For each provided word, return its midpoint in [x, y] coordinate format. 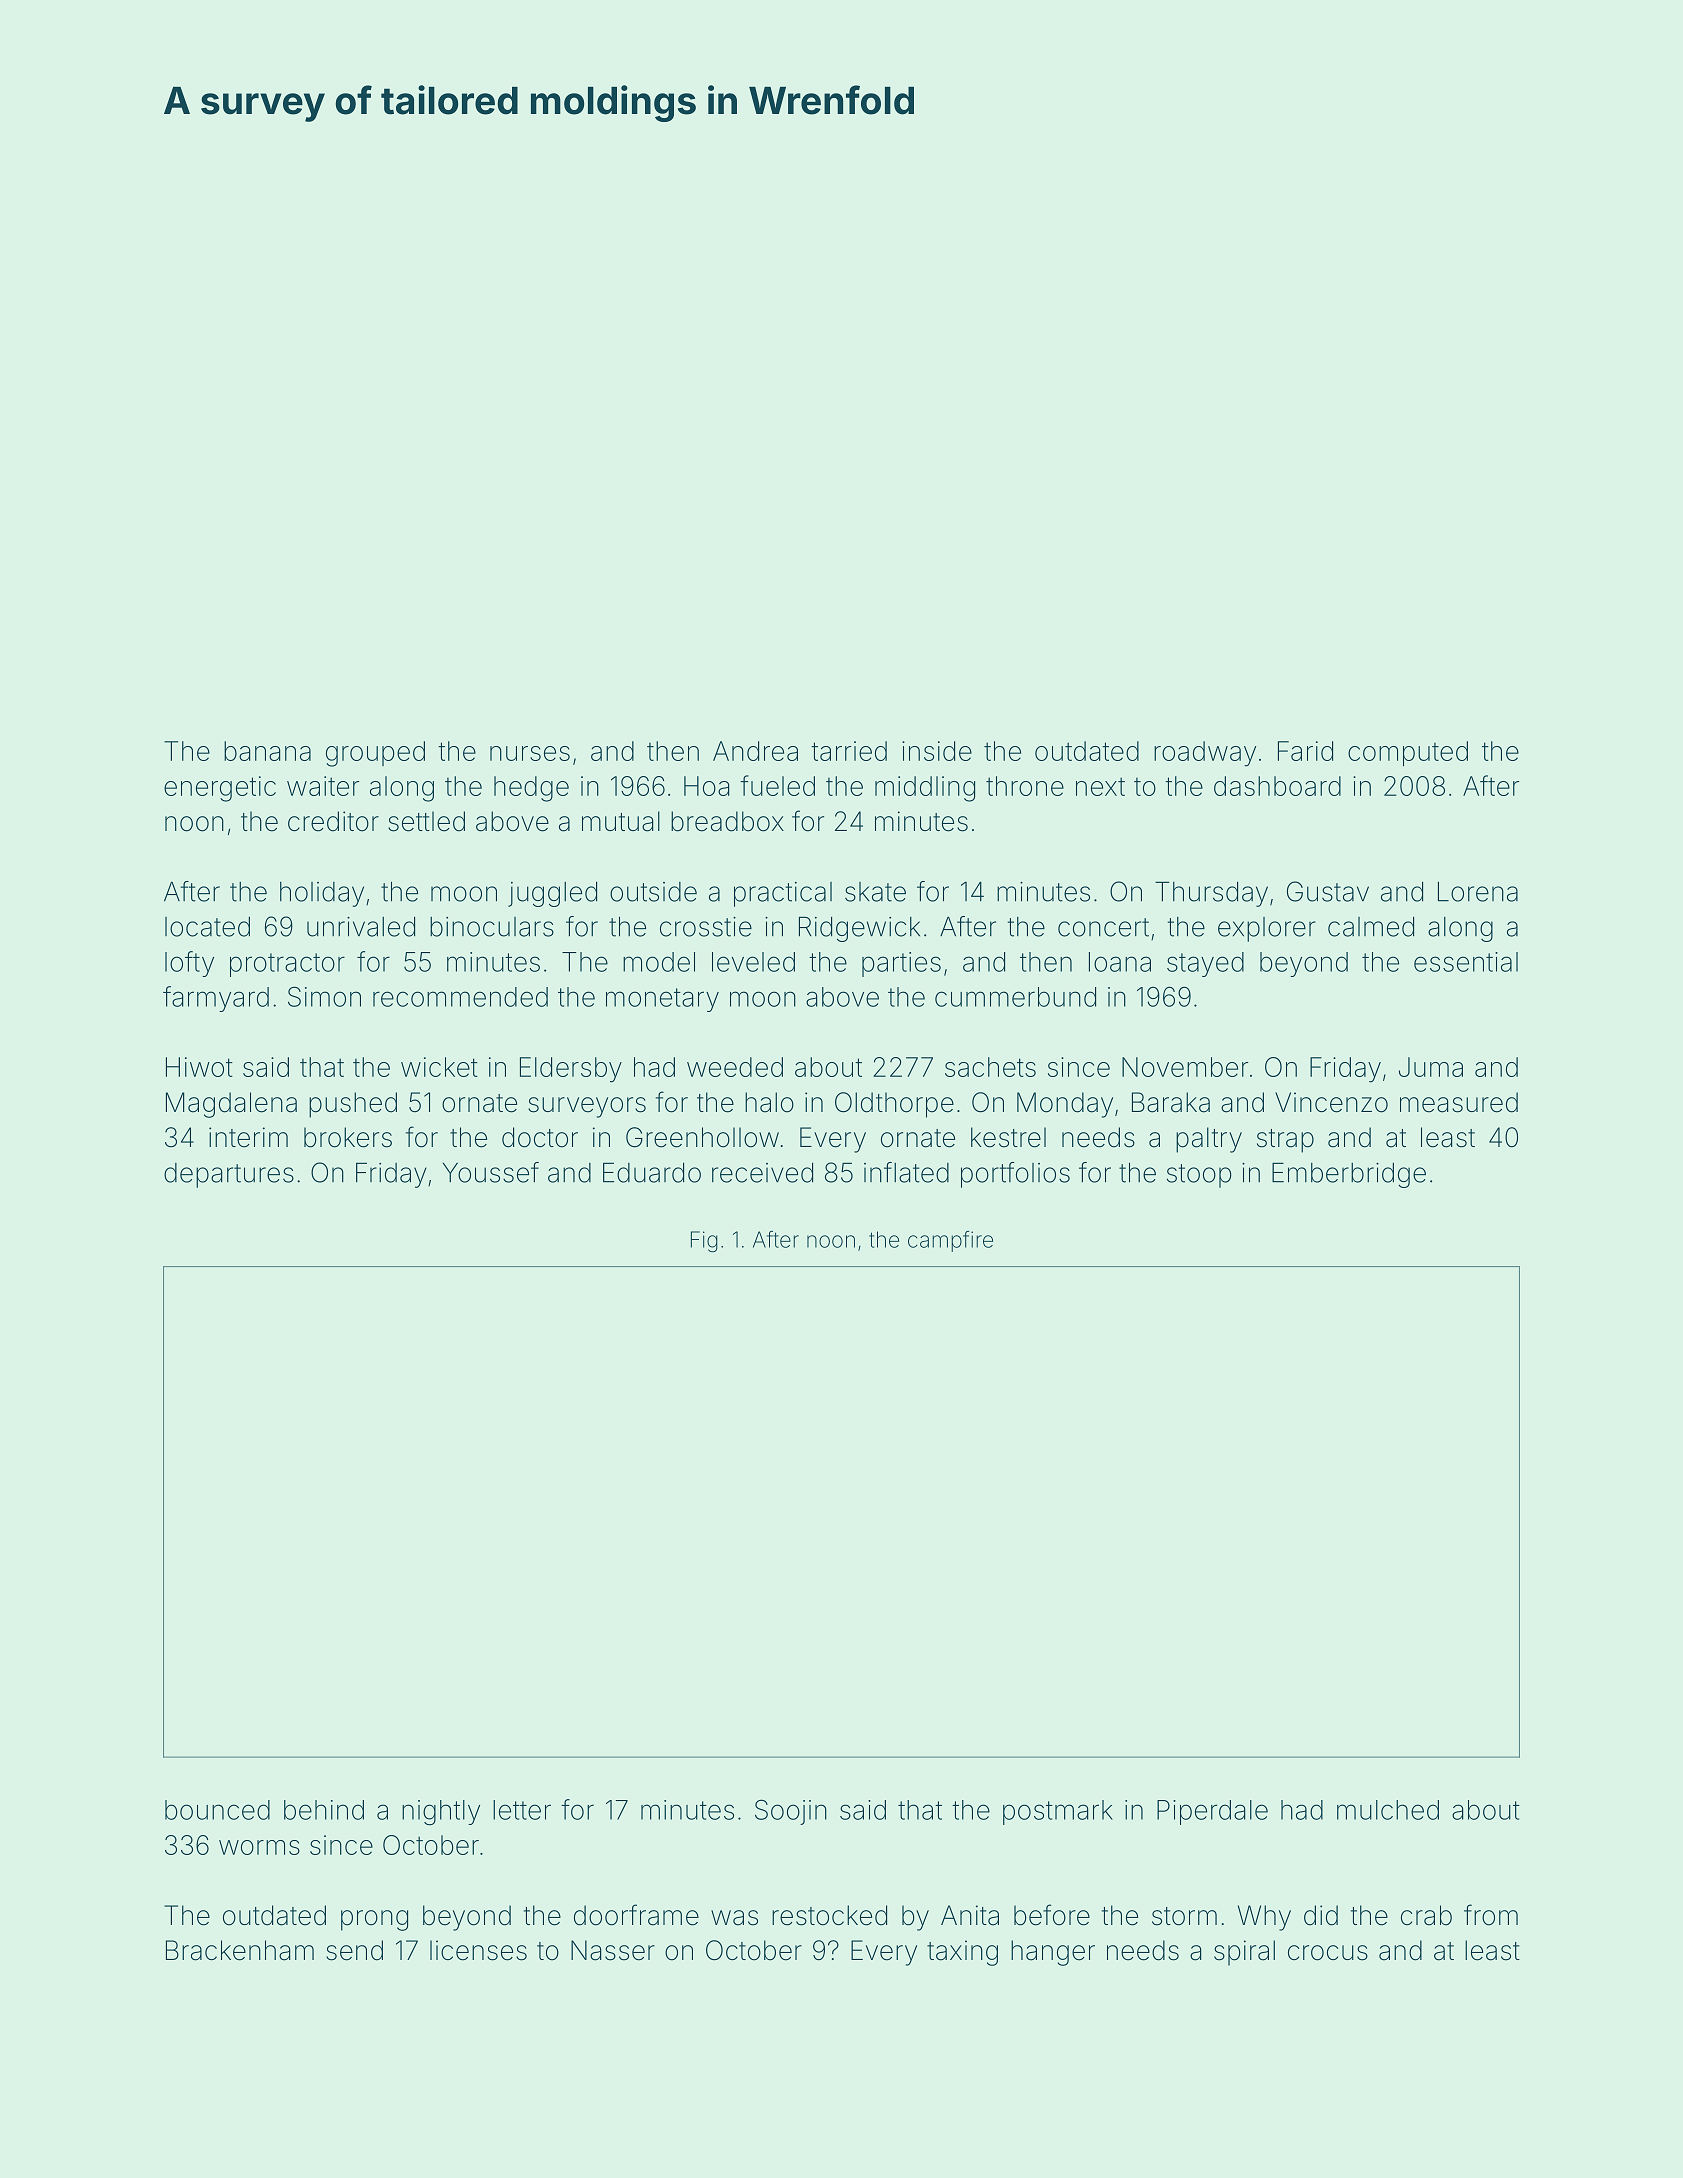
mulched [1388, 1810]
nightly [441, 1813]
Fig [704, 1241]
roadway [1205, 754]
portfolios [1015, 1175]
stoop [1199, 1176]
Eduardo [652, 1172]
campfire [950, 1241]
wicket [439, 1067]
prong [374, 1920]
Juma [1431, 1067]
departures [229, 1175]
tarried [849, 751]
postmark [1058, 1812]
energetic [220, 789]
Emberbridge [1349, 1175]
